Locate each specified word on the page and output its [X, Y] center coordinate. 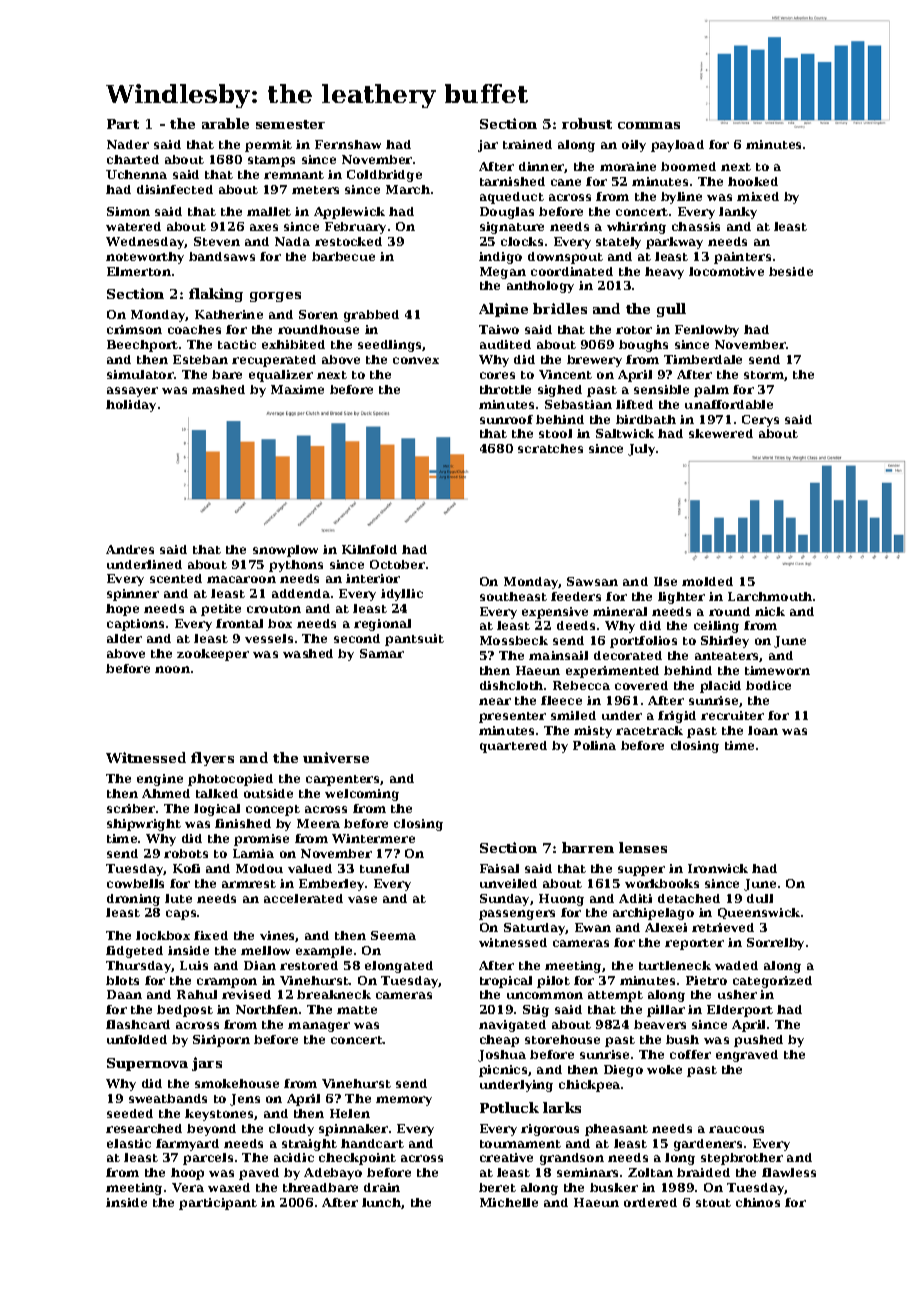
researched [144, 1128]
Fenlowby [707, 331]
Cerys [760, 421]
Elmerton [139, 271]
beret [497, 1187]
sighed [560, 391]
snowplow [285, 551]
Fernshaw [348, 144]
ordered [650, 1202]
